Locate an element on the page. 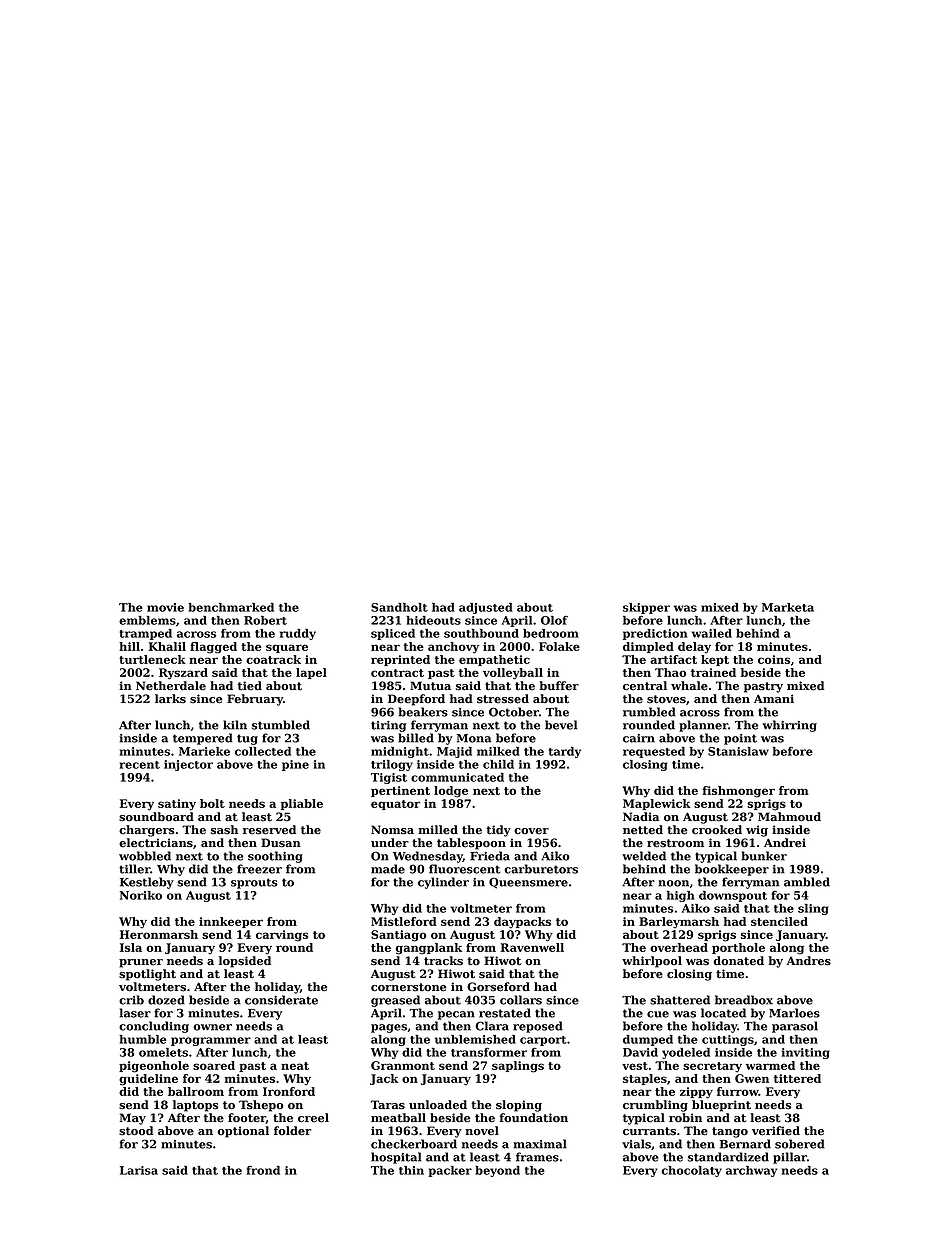 This page has height=1233, width=952. Santiago is located at coordinates (398, 936).
